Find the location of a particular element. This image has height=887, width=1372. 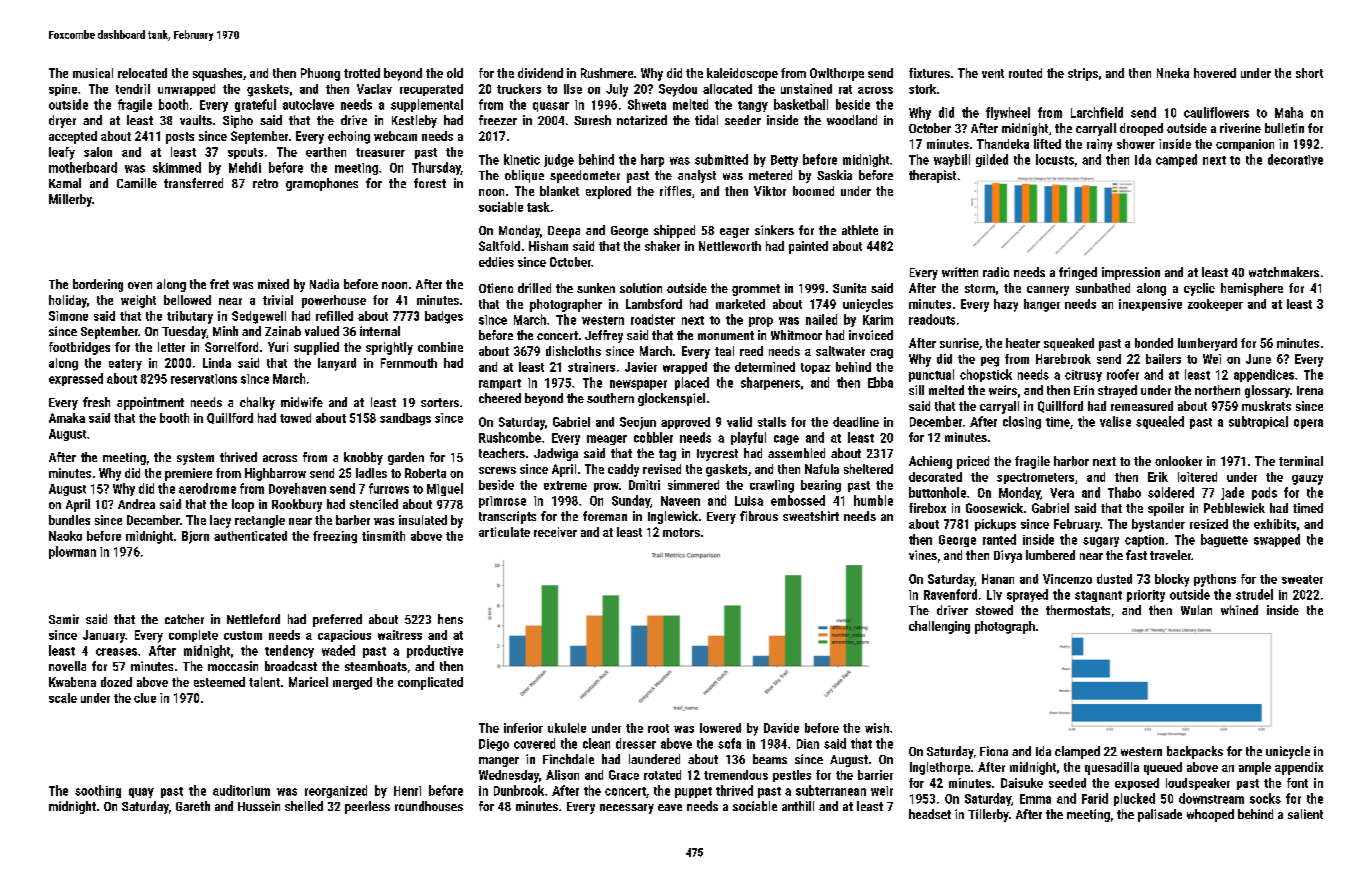

Inglewick is located at coordinates (673, 517).
